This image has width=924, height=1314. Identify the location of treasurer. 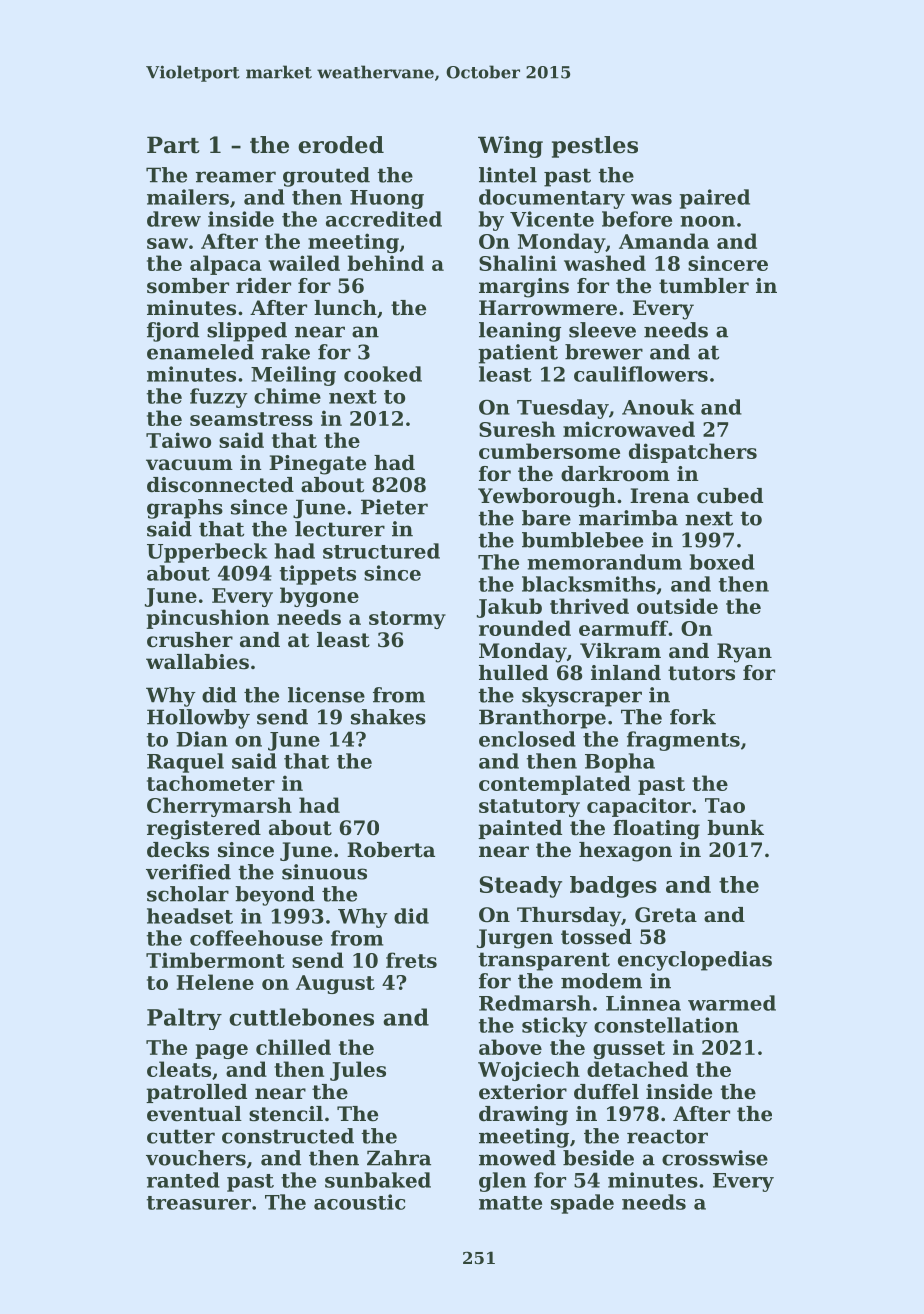
(199, 1203).
